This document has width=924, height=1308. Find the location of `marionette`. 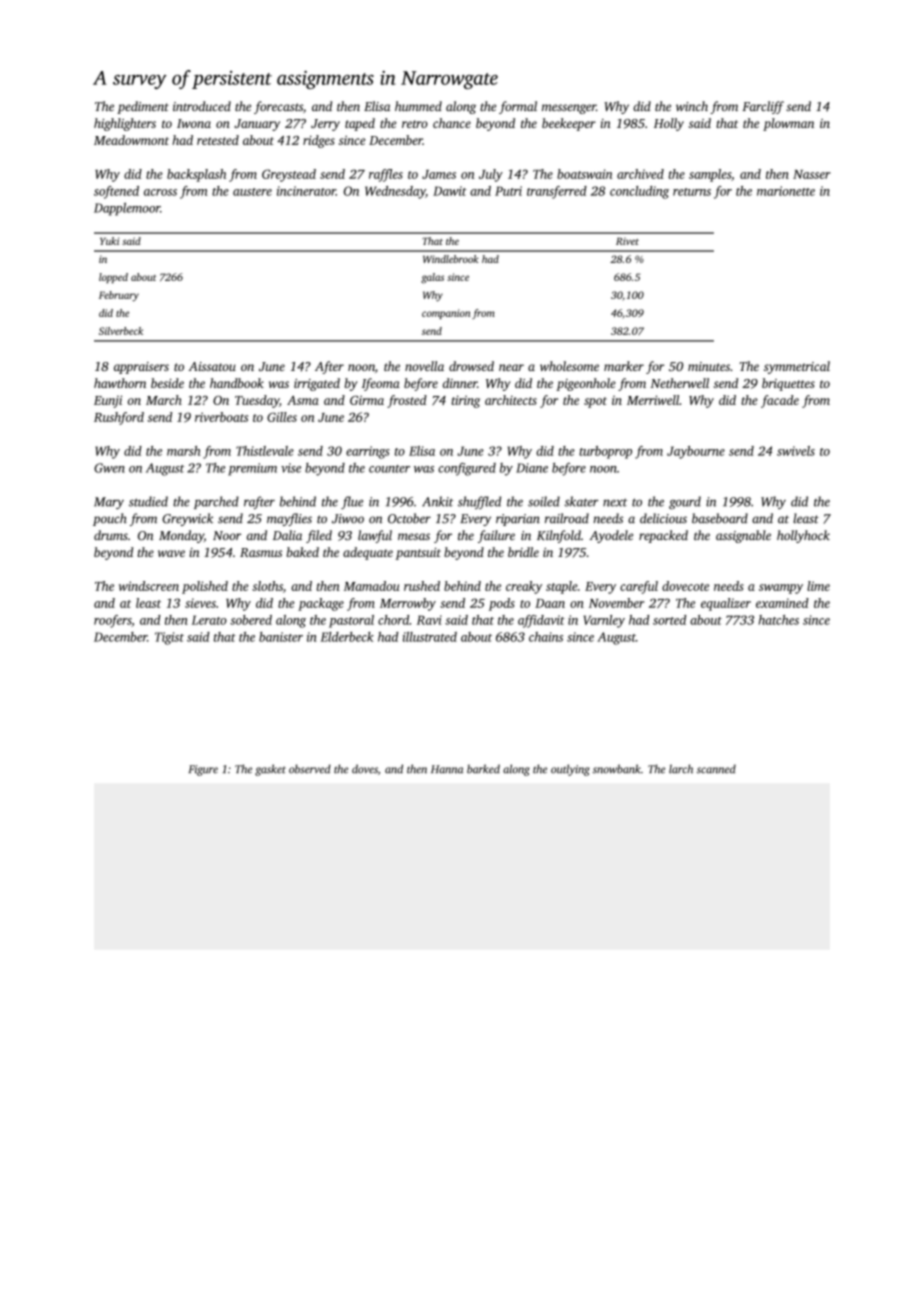

marionette is located at coordinates (786, 191).
